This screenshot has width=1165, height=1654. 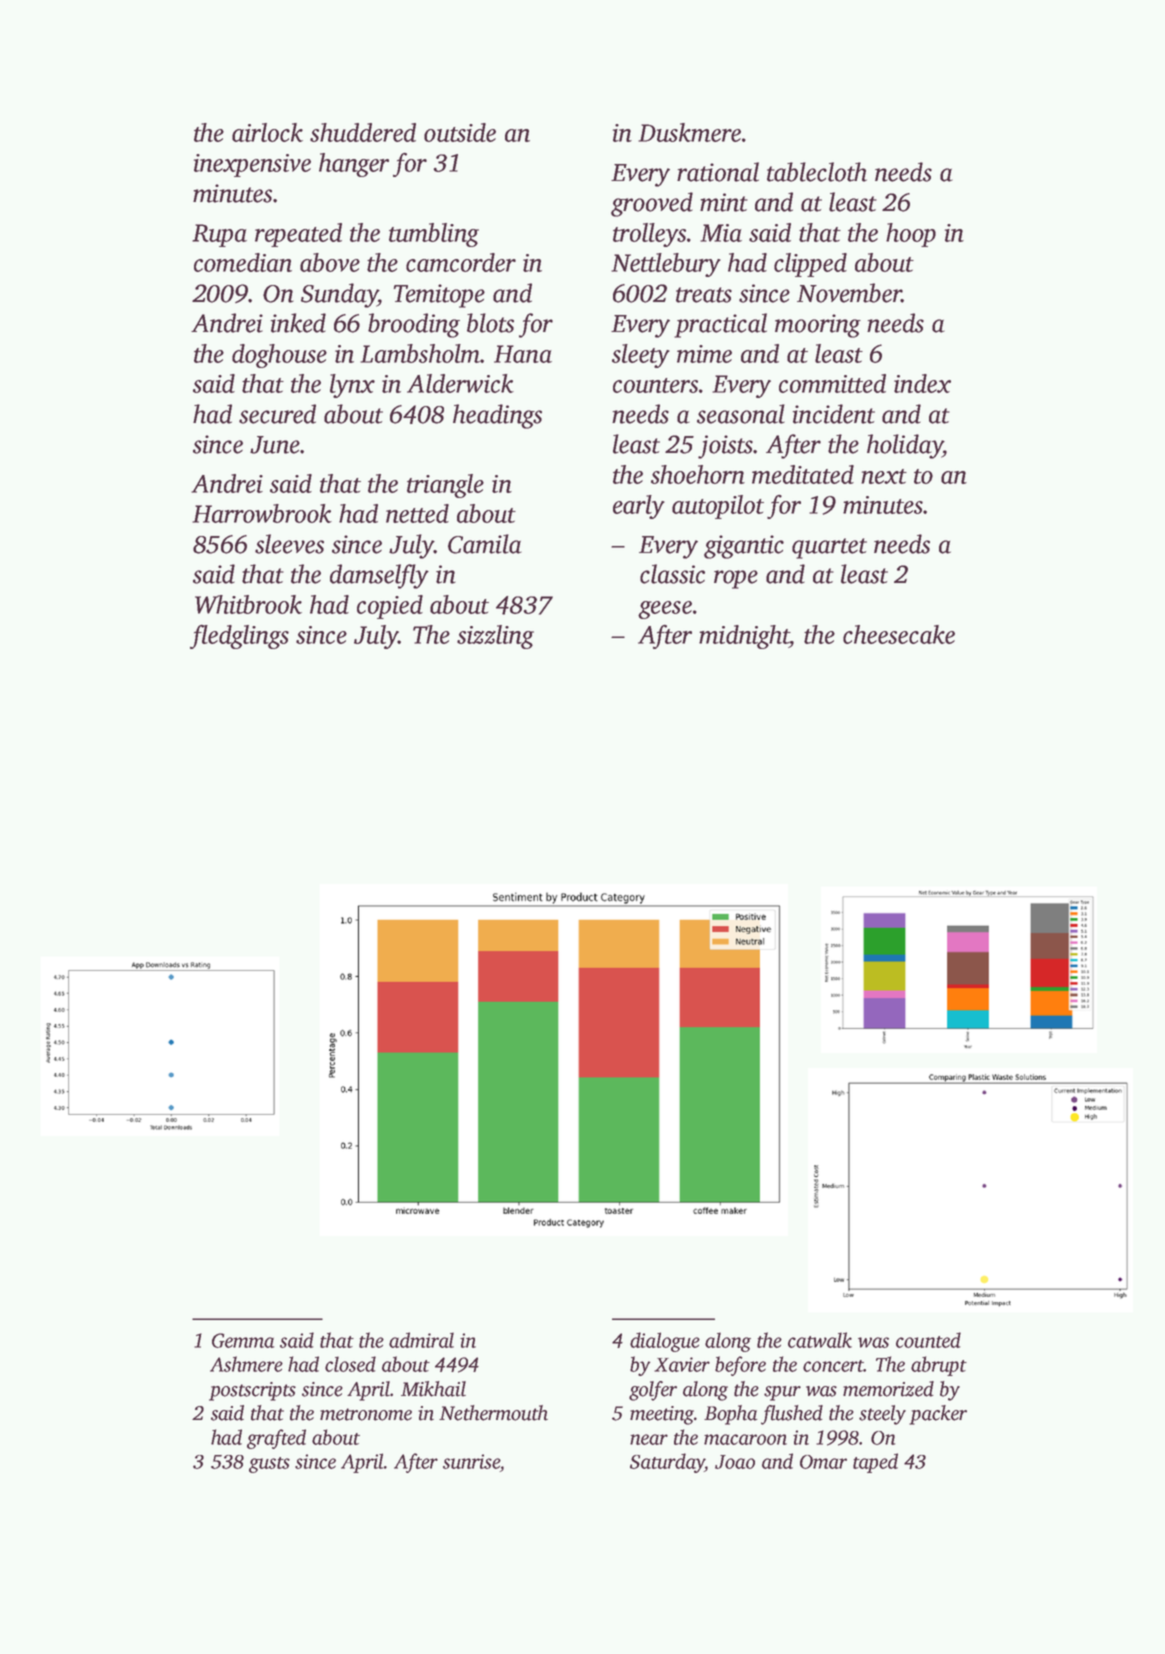 What do you see at coordinates (665, 610) in the screenshot?
I see `geese` at bounding box center [665, 610].
